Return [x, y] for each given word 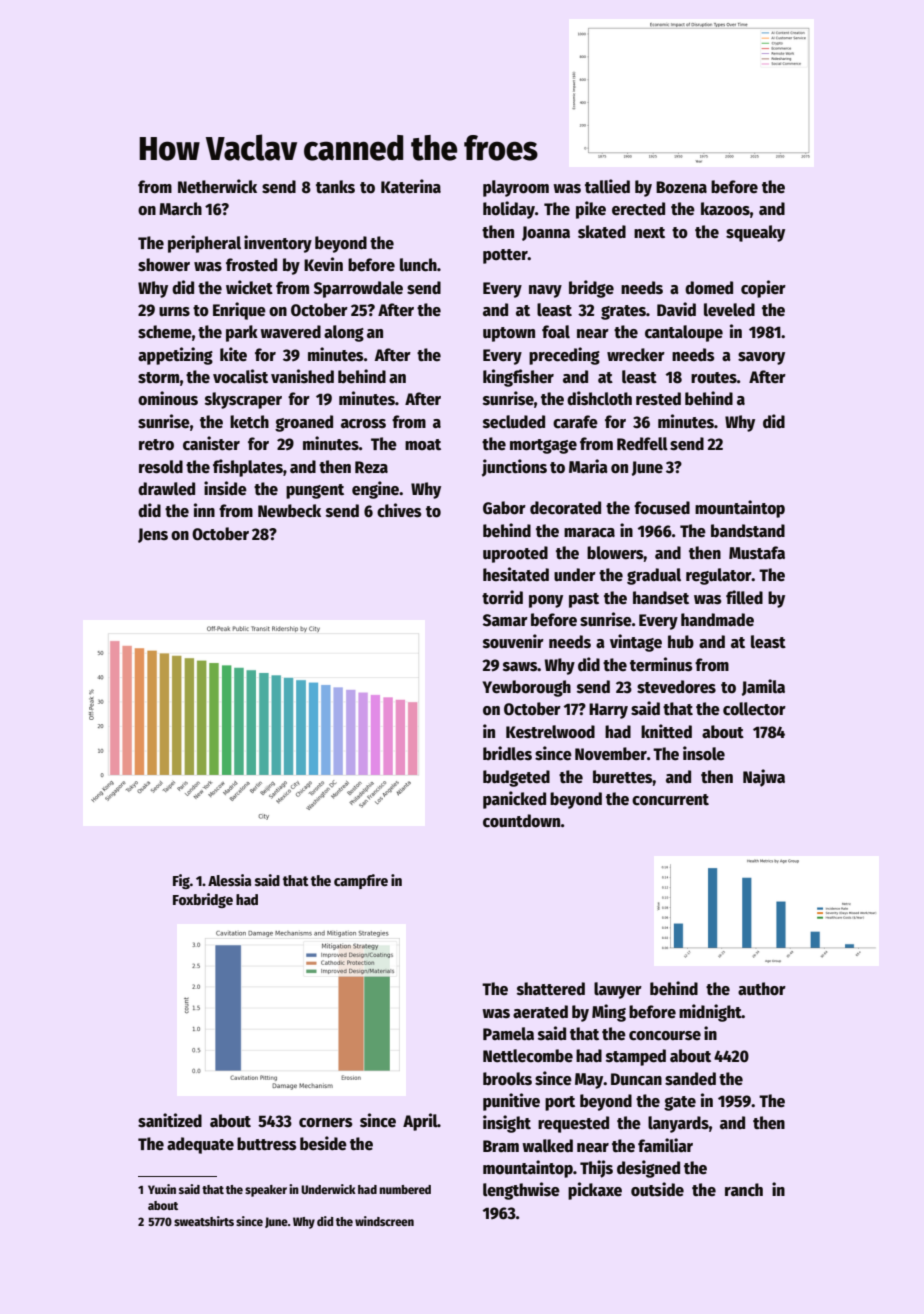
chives [399, 510]
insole [704, 753]
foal [556, 332]
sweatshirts [204, 1221]
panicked [514, 800]
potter [505, 256]
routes [714, 378]
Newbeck [289, 511]
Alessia [230, 880]
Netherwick [217, 186]
